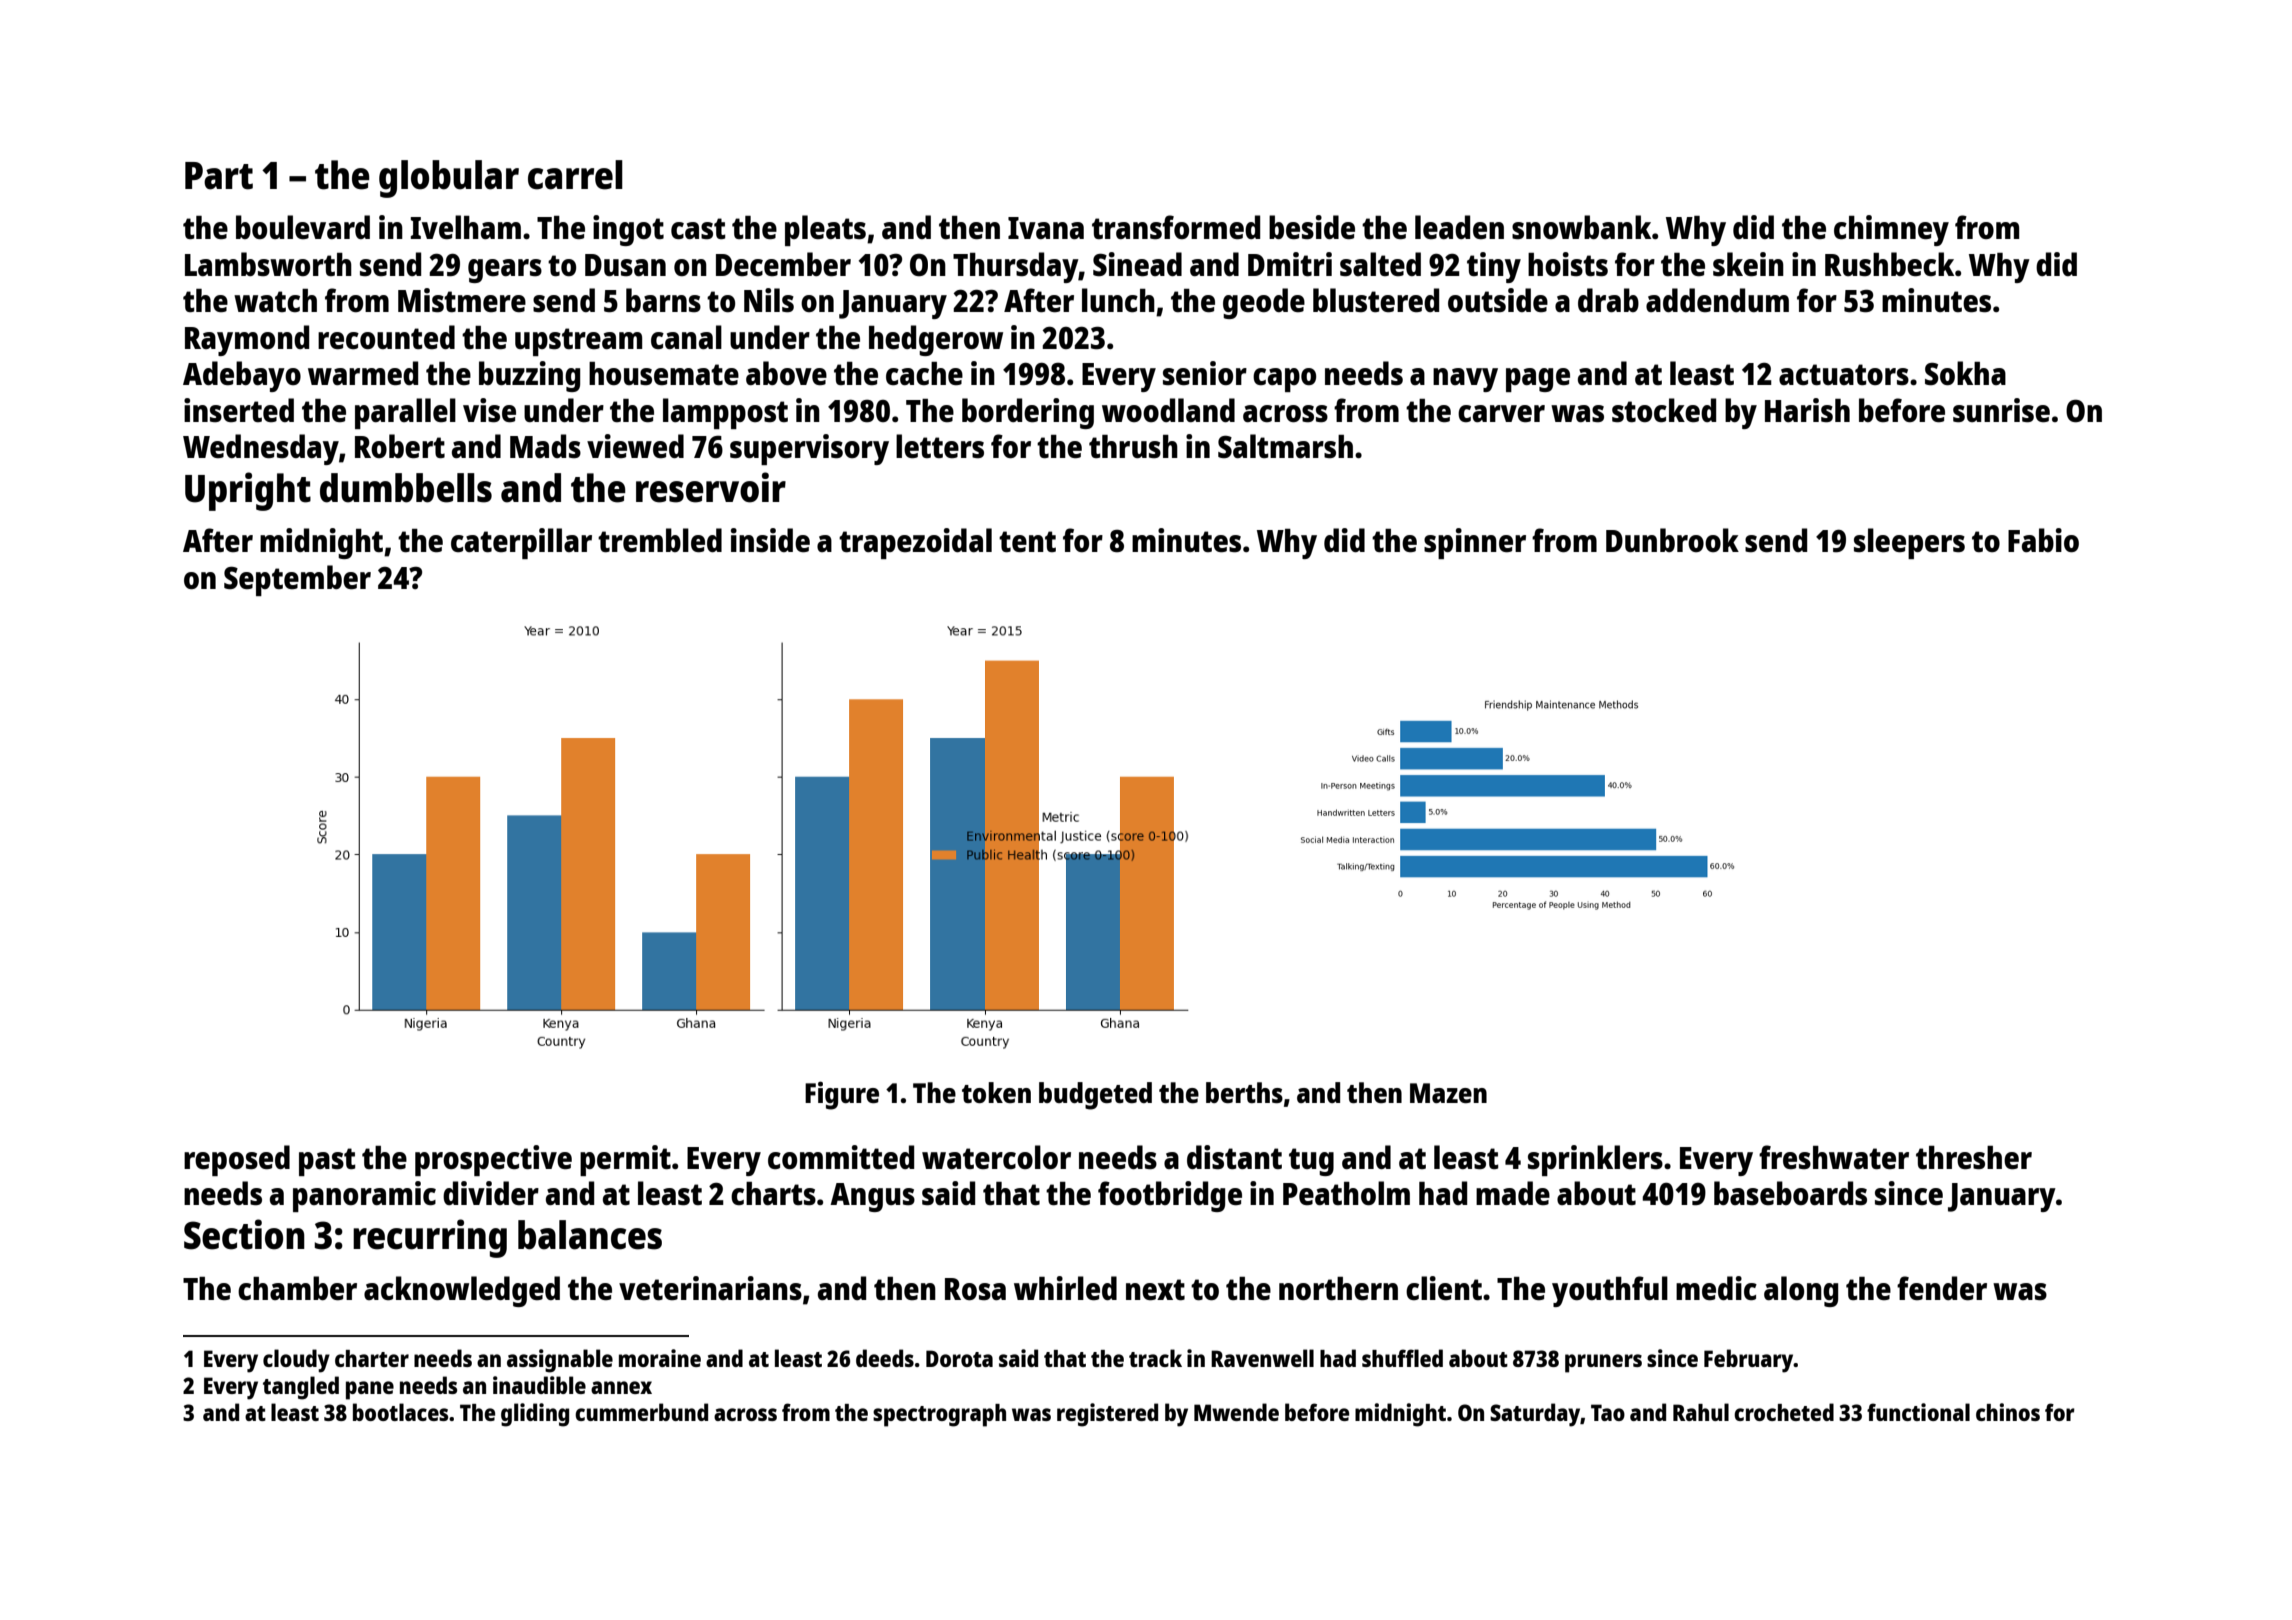 The height and width of the document is (1620, 2292). I want to click on chinos, so click(2008, 1412).
